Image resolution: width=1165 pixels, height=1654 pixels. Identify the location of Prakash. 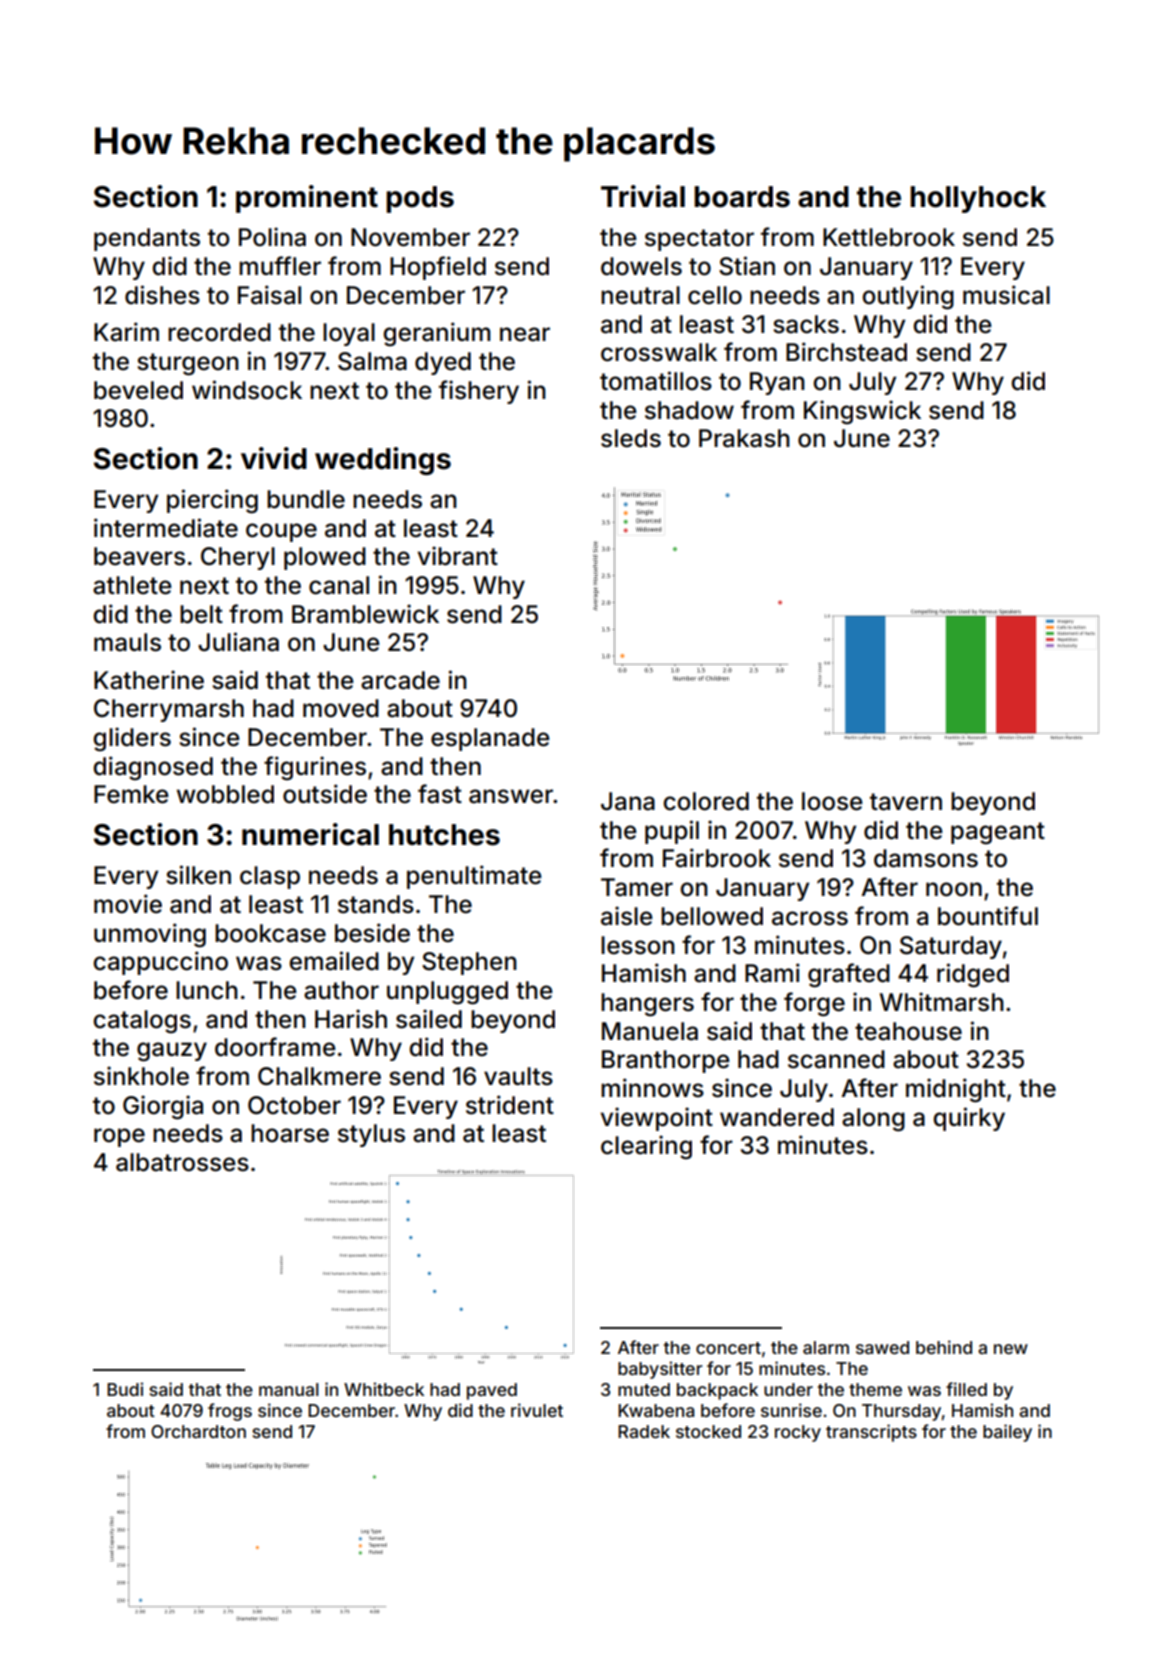
(744, 438).
